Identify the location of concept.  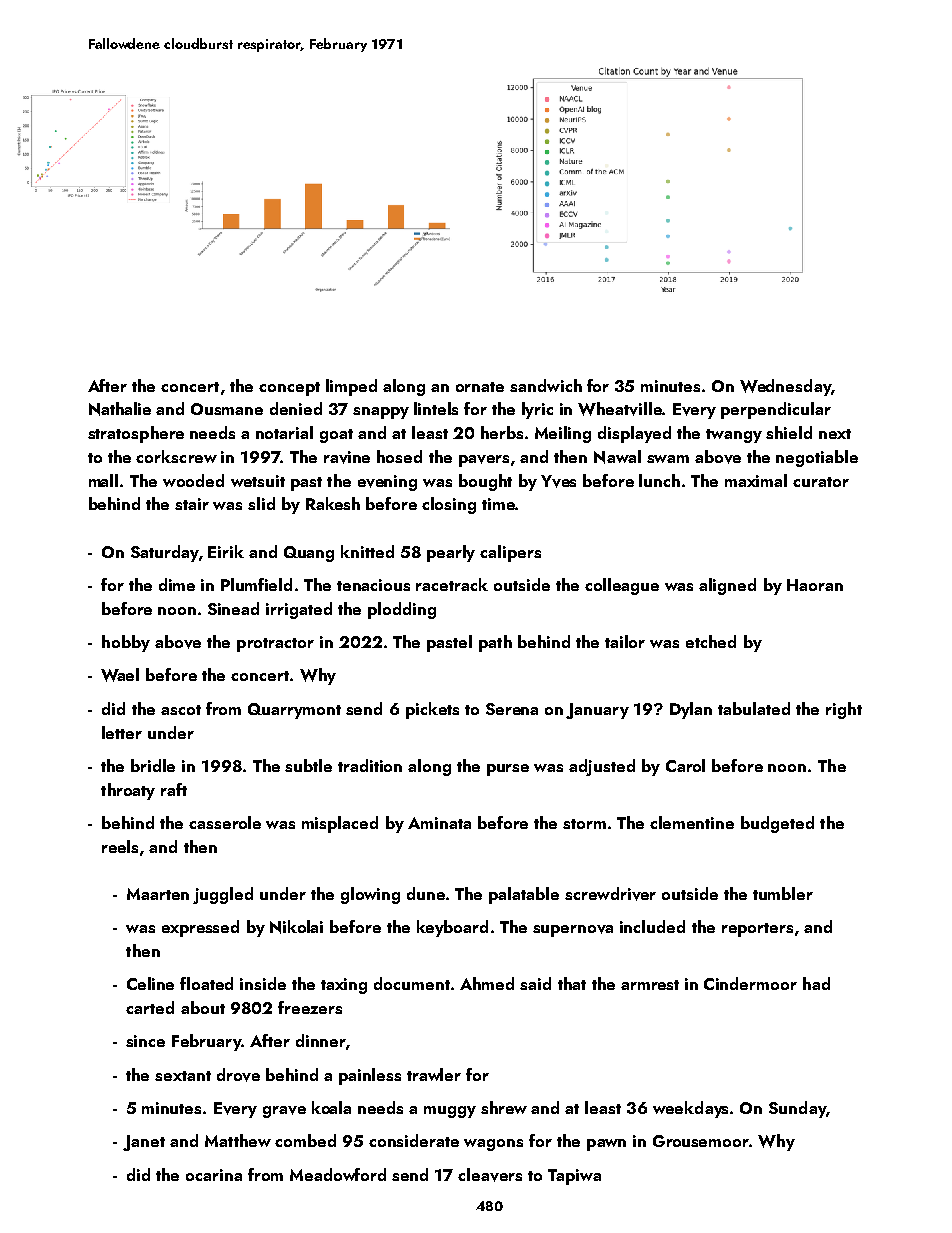
(289, 389).
